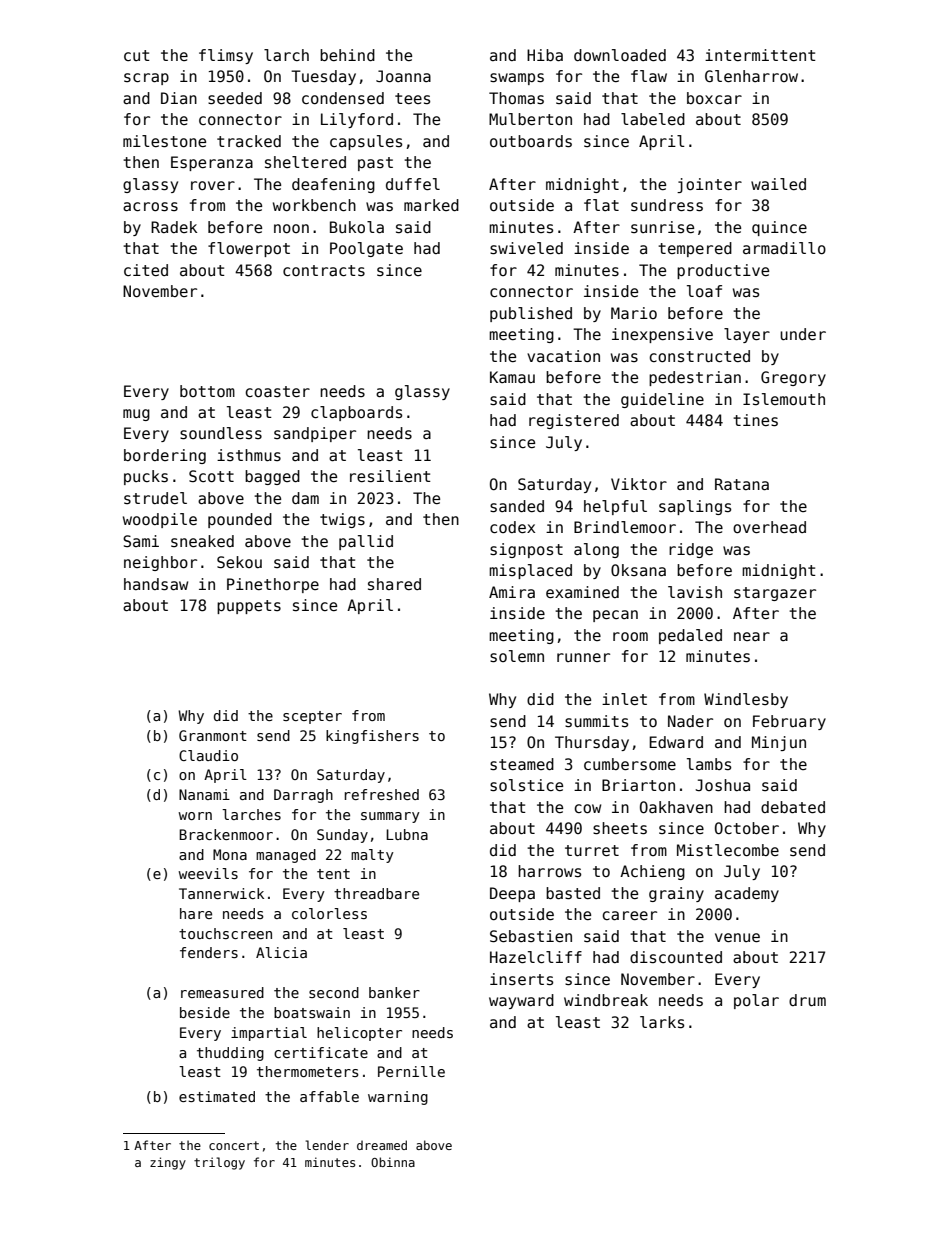 The width and height of the page is (952, 1233). Describe the element at coordinates (146, 270) in the page. I see `cited` at that location.
